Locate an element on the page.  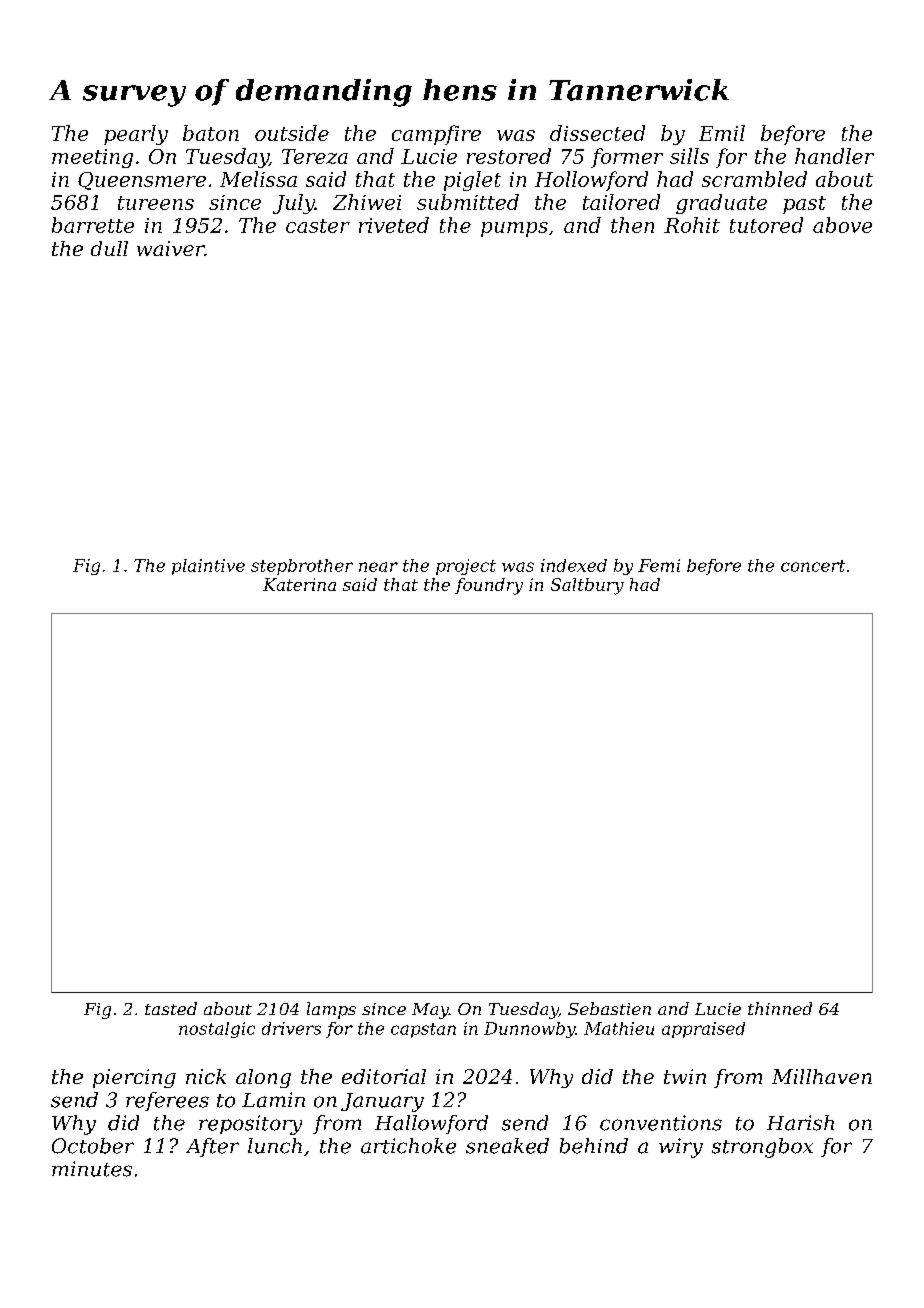
Millhaven is located at coordinates (822, 1076).
